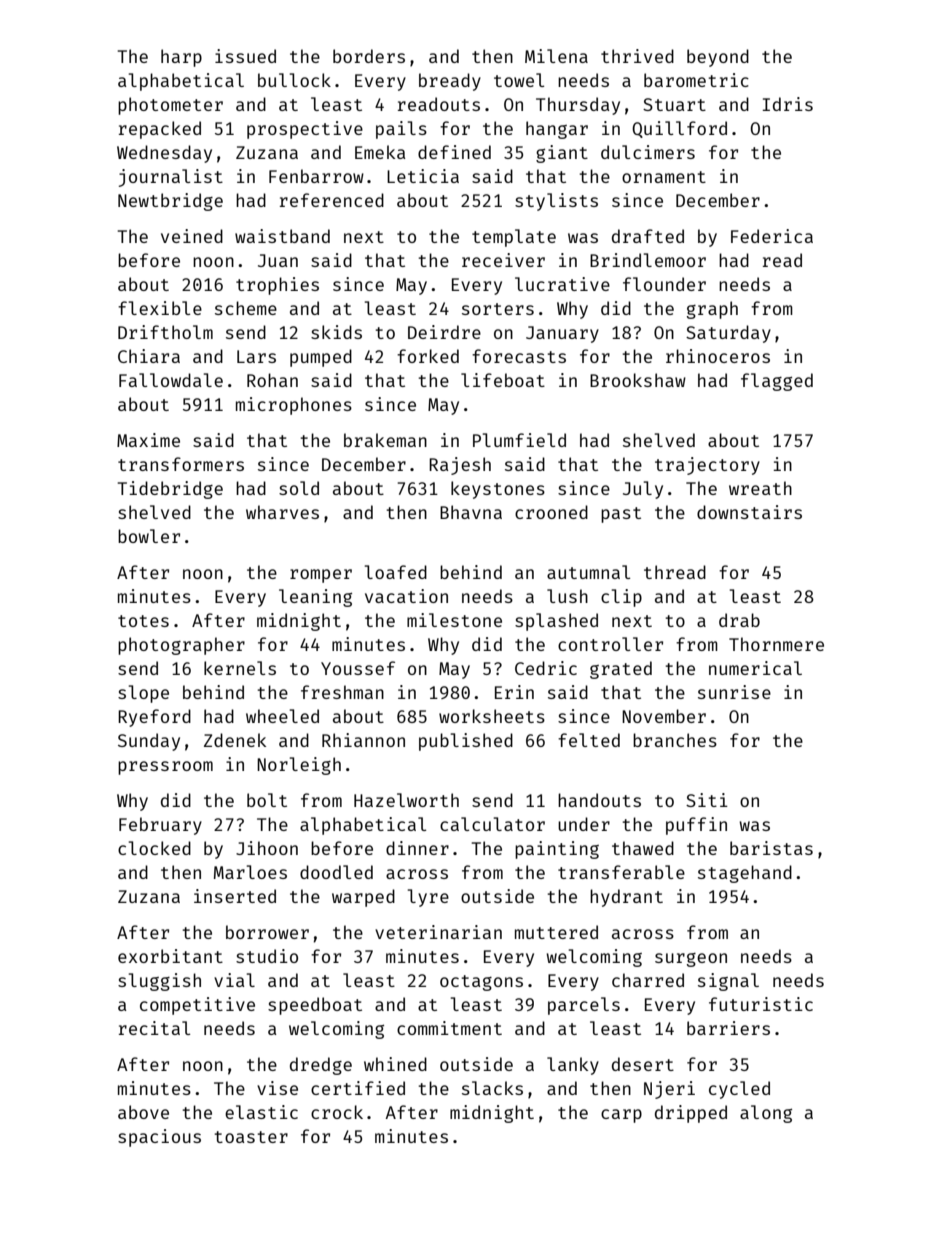 The width and height of the screenshot is (952, 1233). Describe the element at coordinates (160, 308) in the screenshot. I see `flexible` at that location.
